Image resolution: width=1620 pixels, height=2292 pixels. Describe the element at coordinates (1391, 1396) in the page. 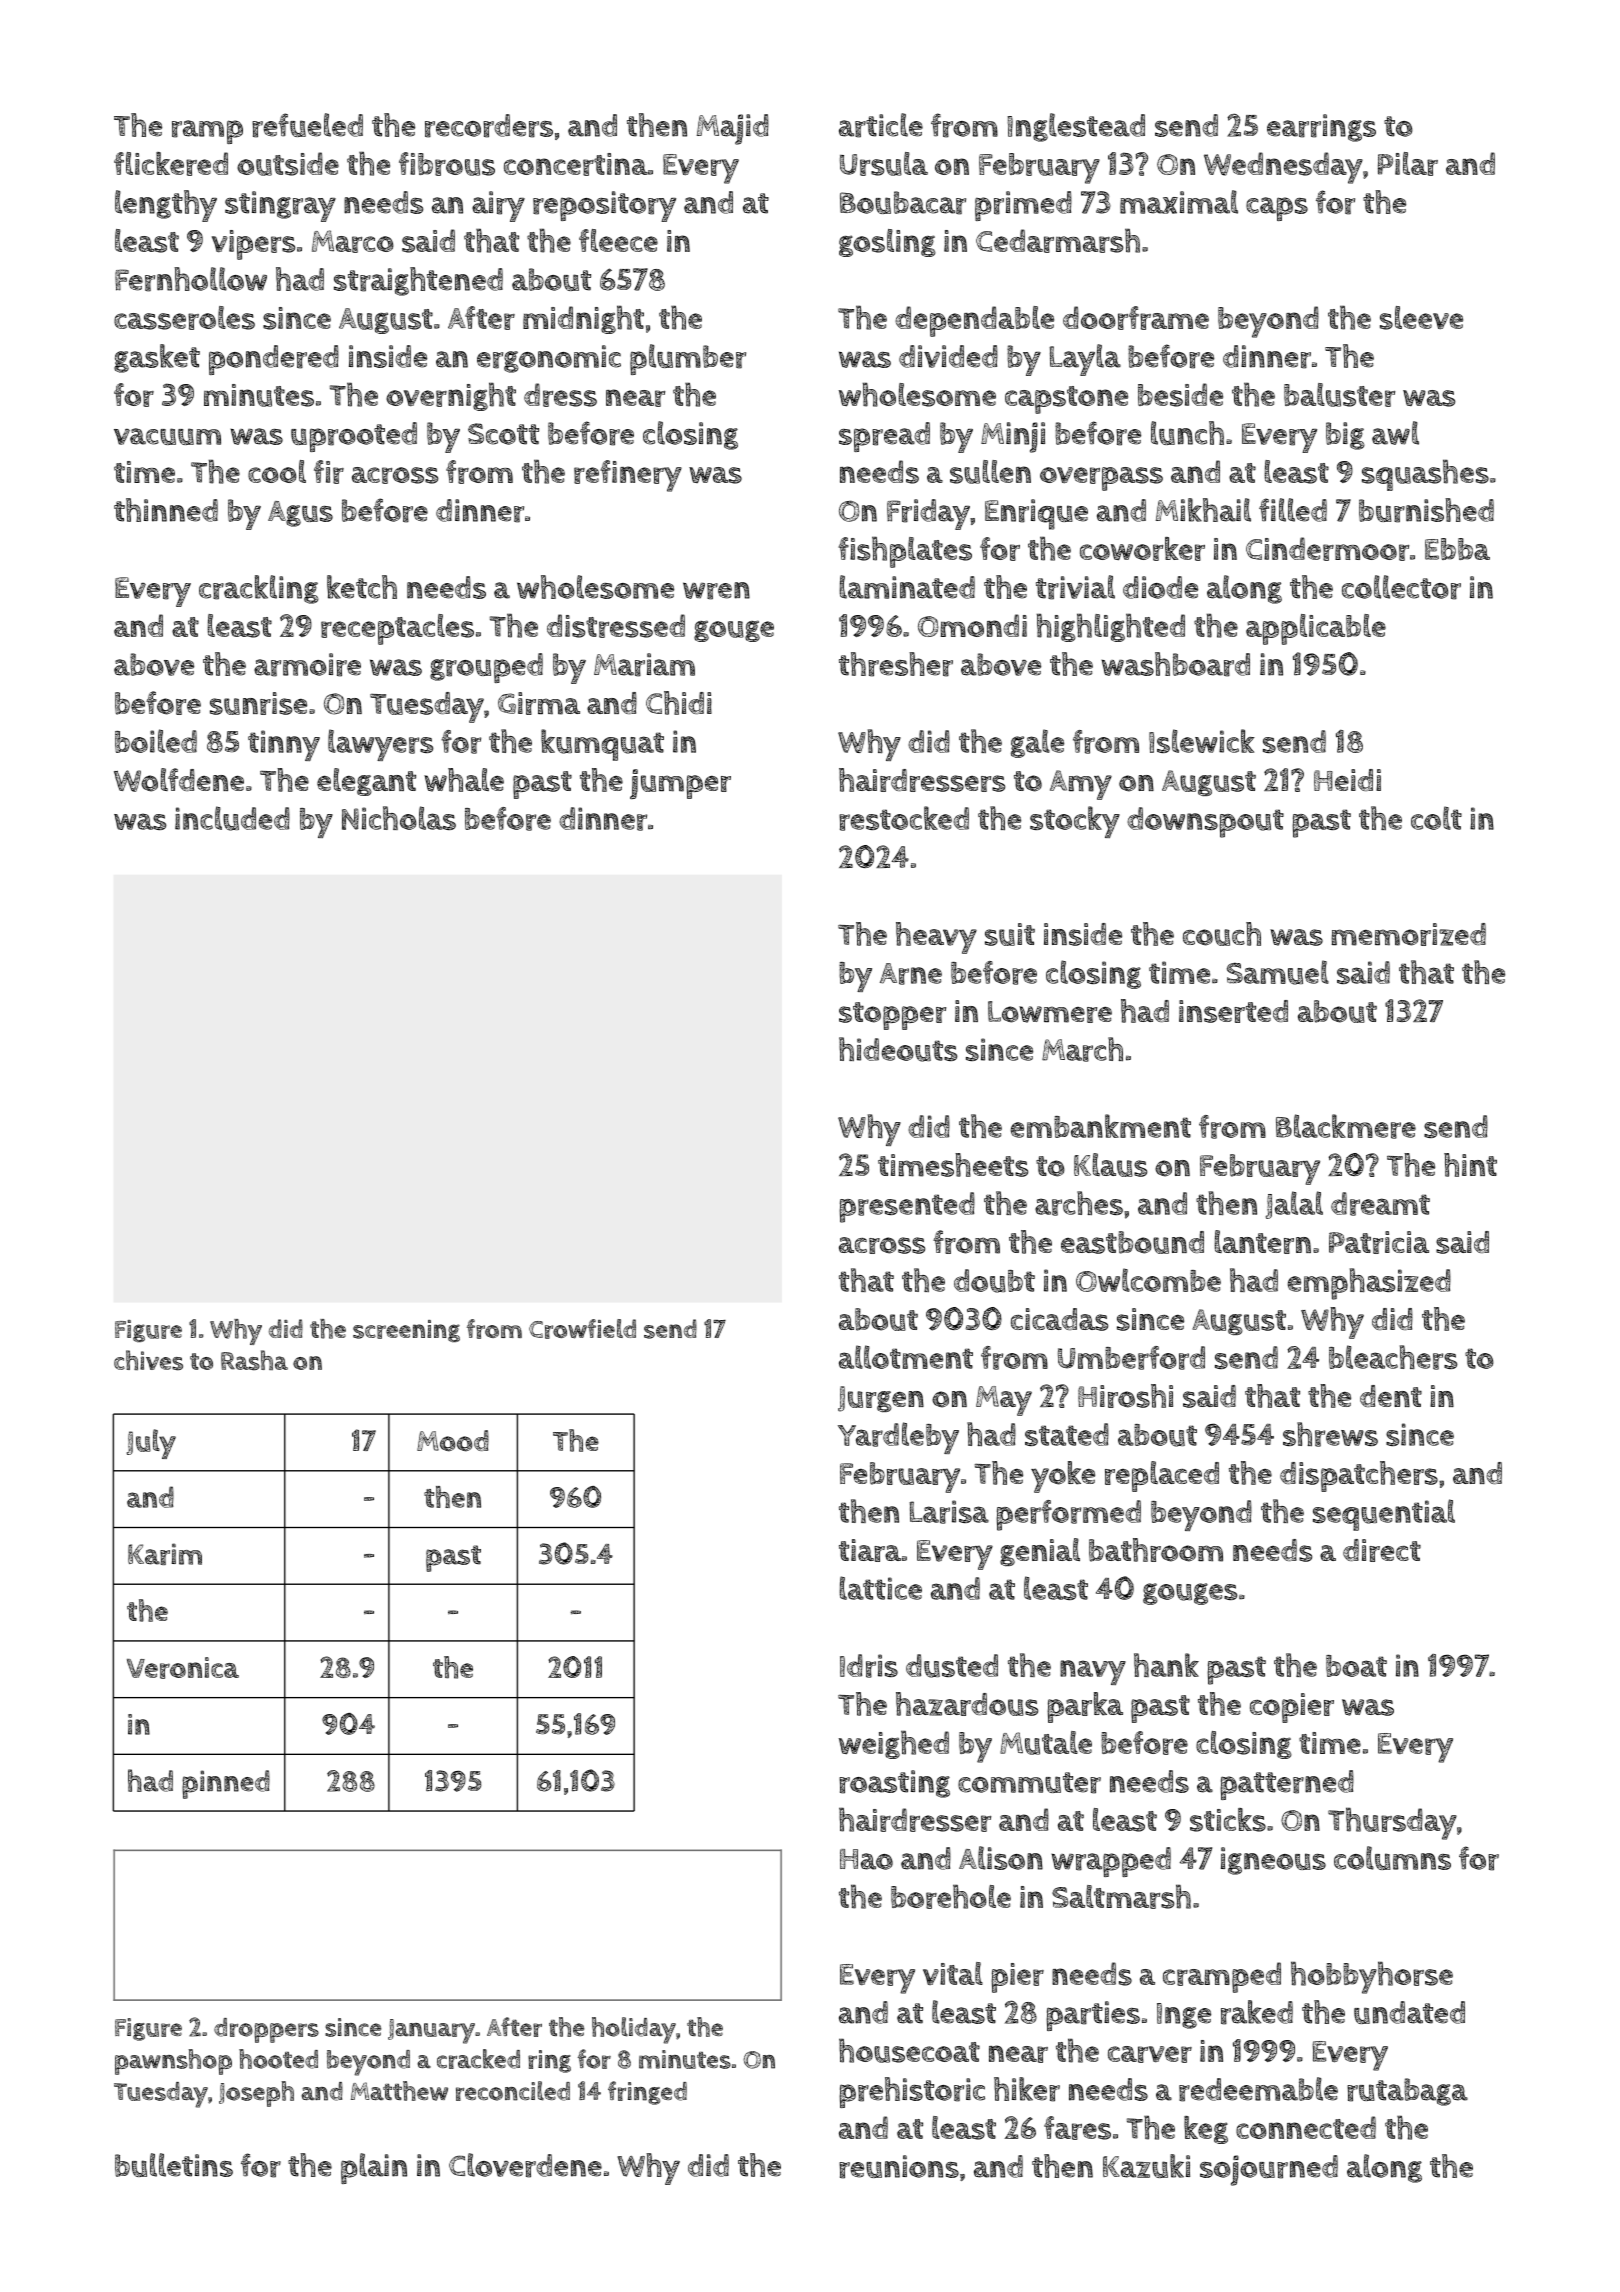

I see `dent` at that location.
